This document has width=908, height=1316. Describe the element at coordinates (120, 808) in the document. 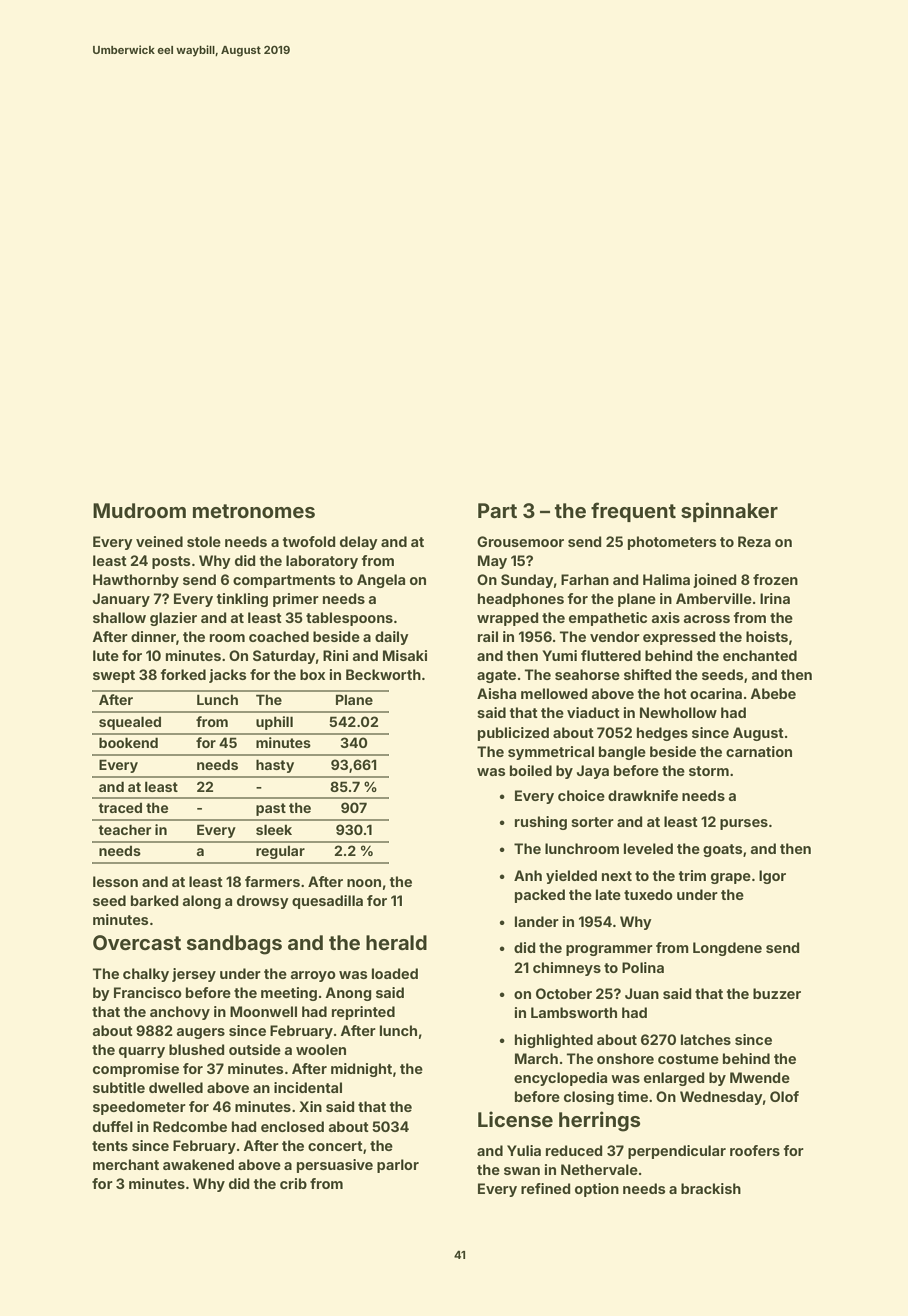

I see `traced` at that location.
